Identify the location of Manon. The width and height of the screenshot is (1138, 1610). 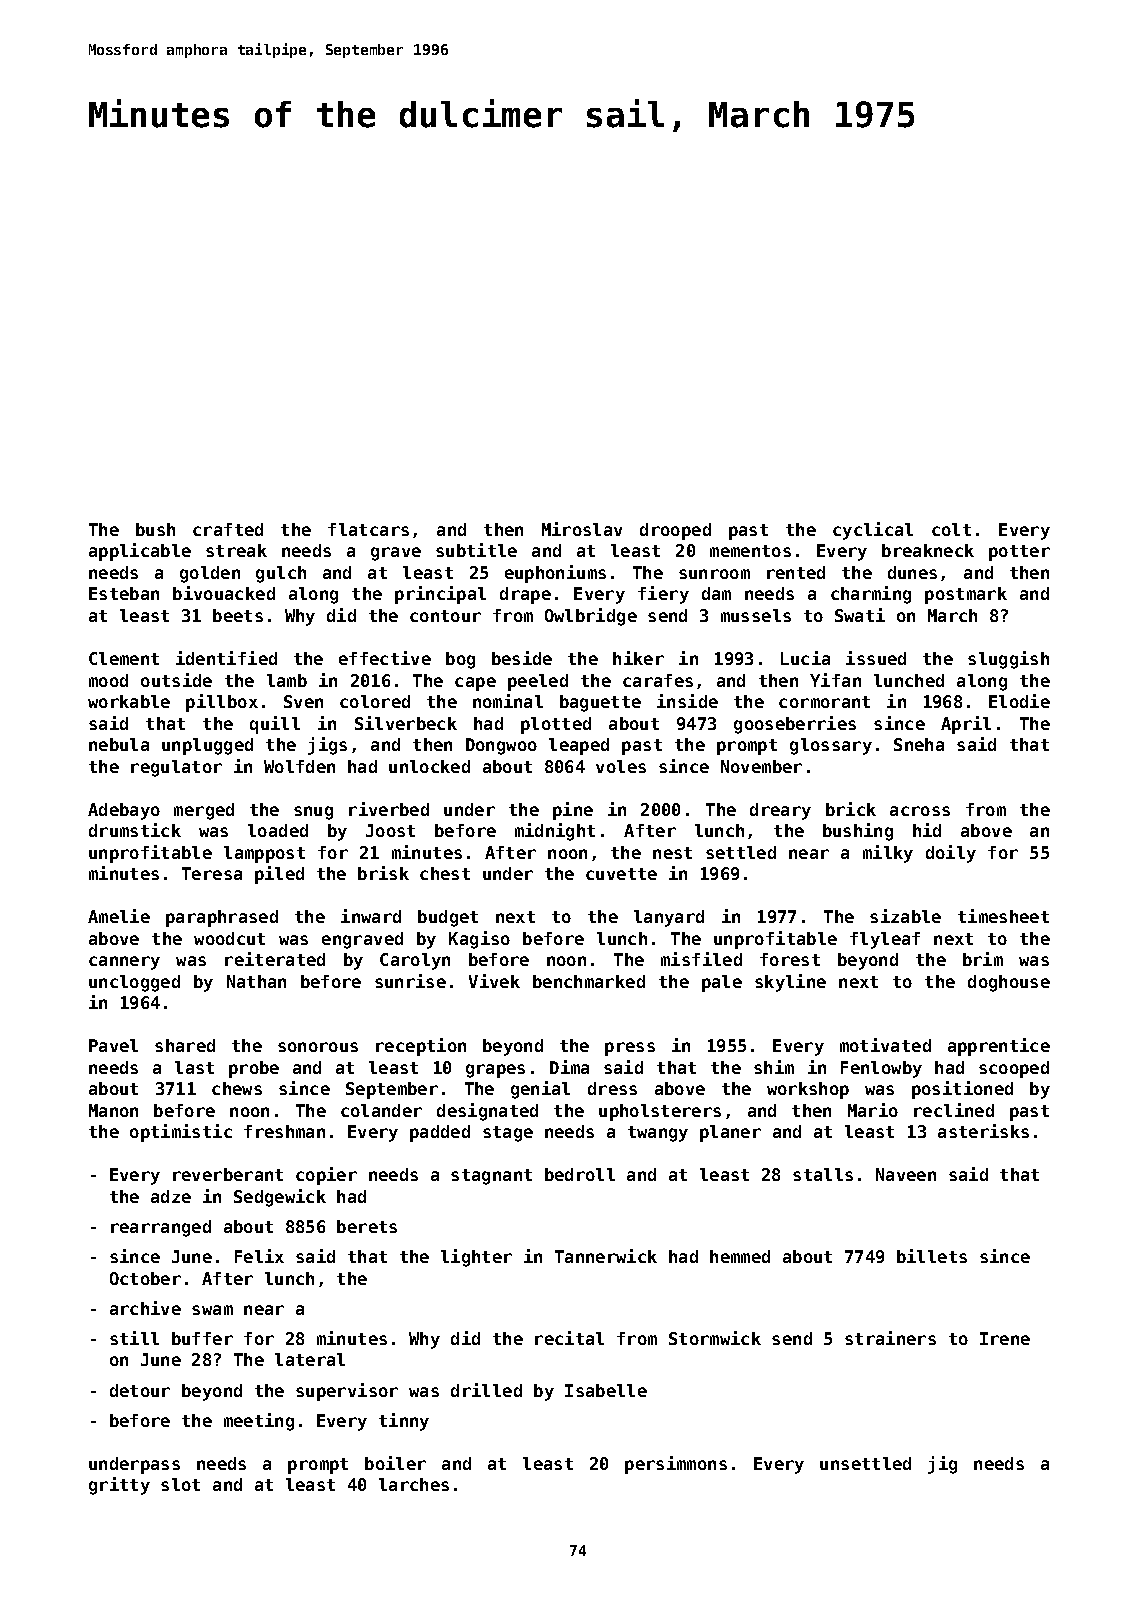
(113, 1110).
